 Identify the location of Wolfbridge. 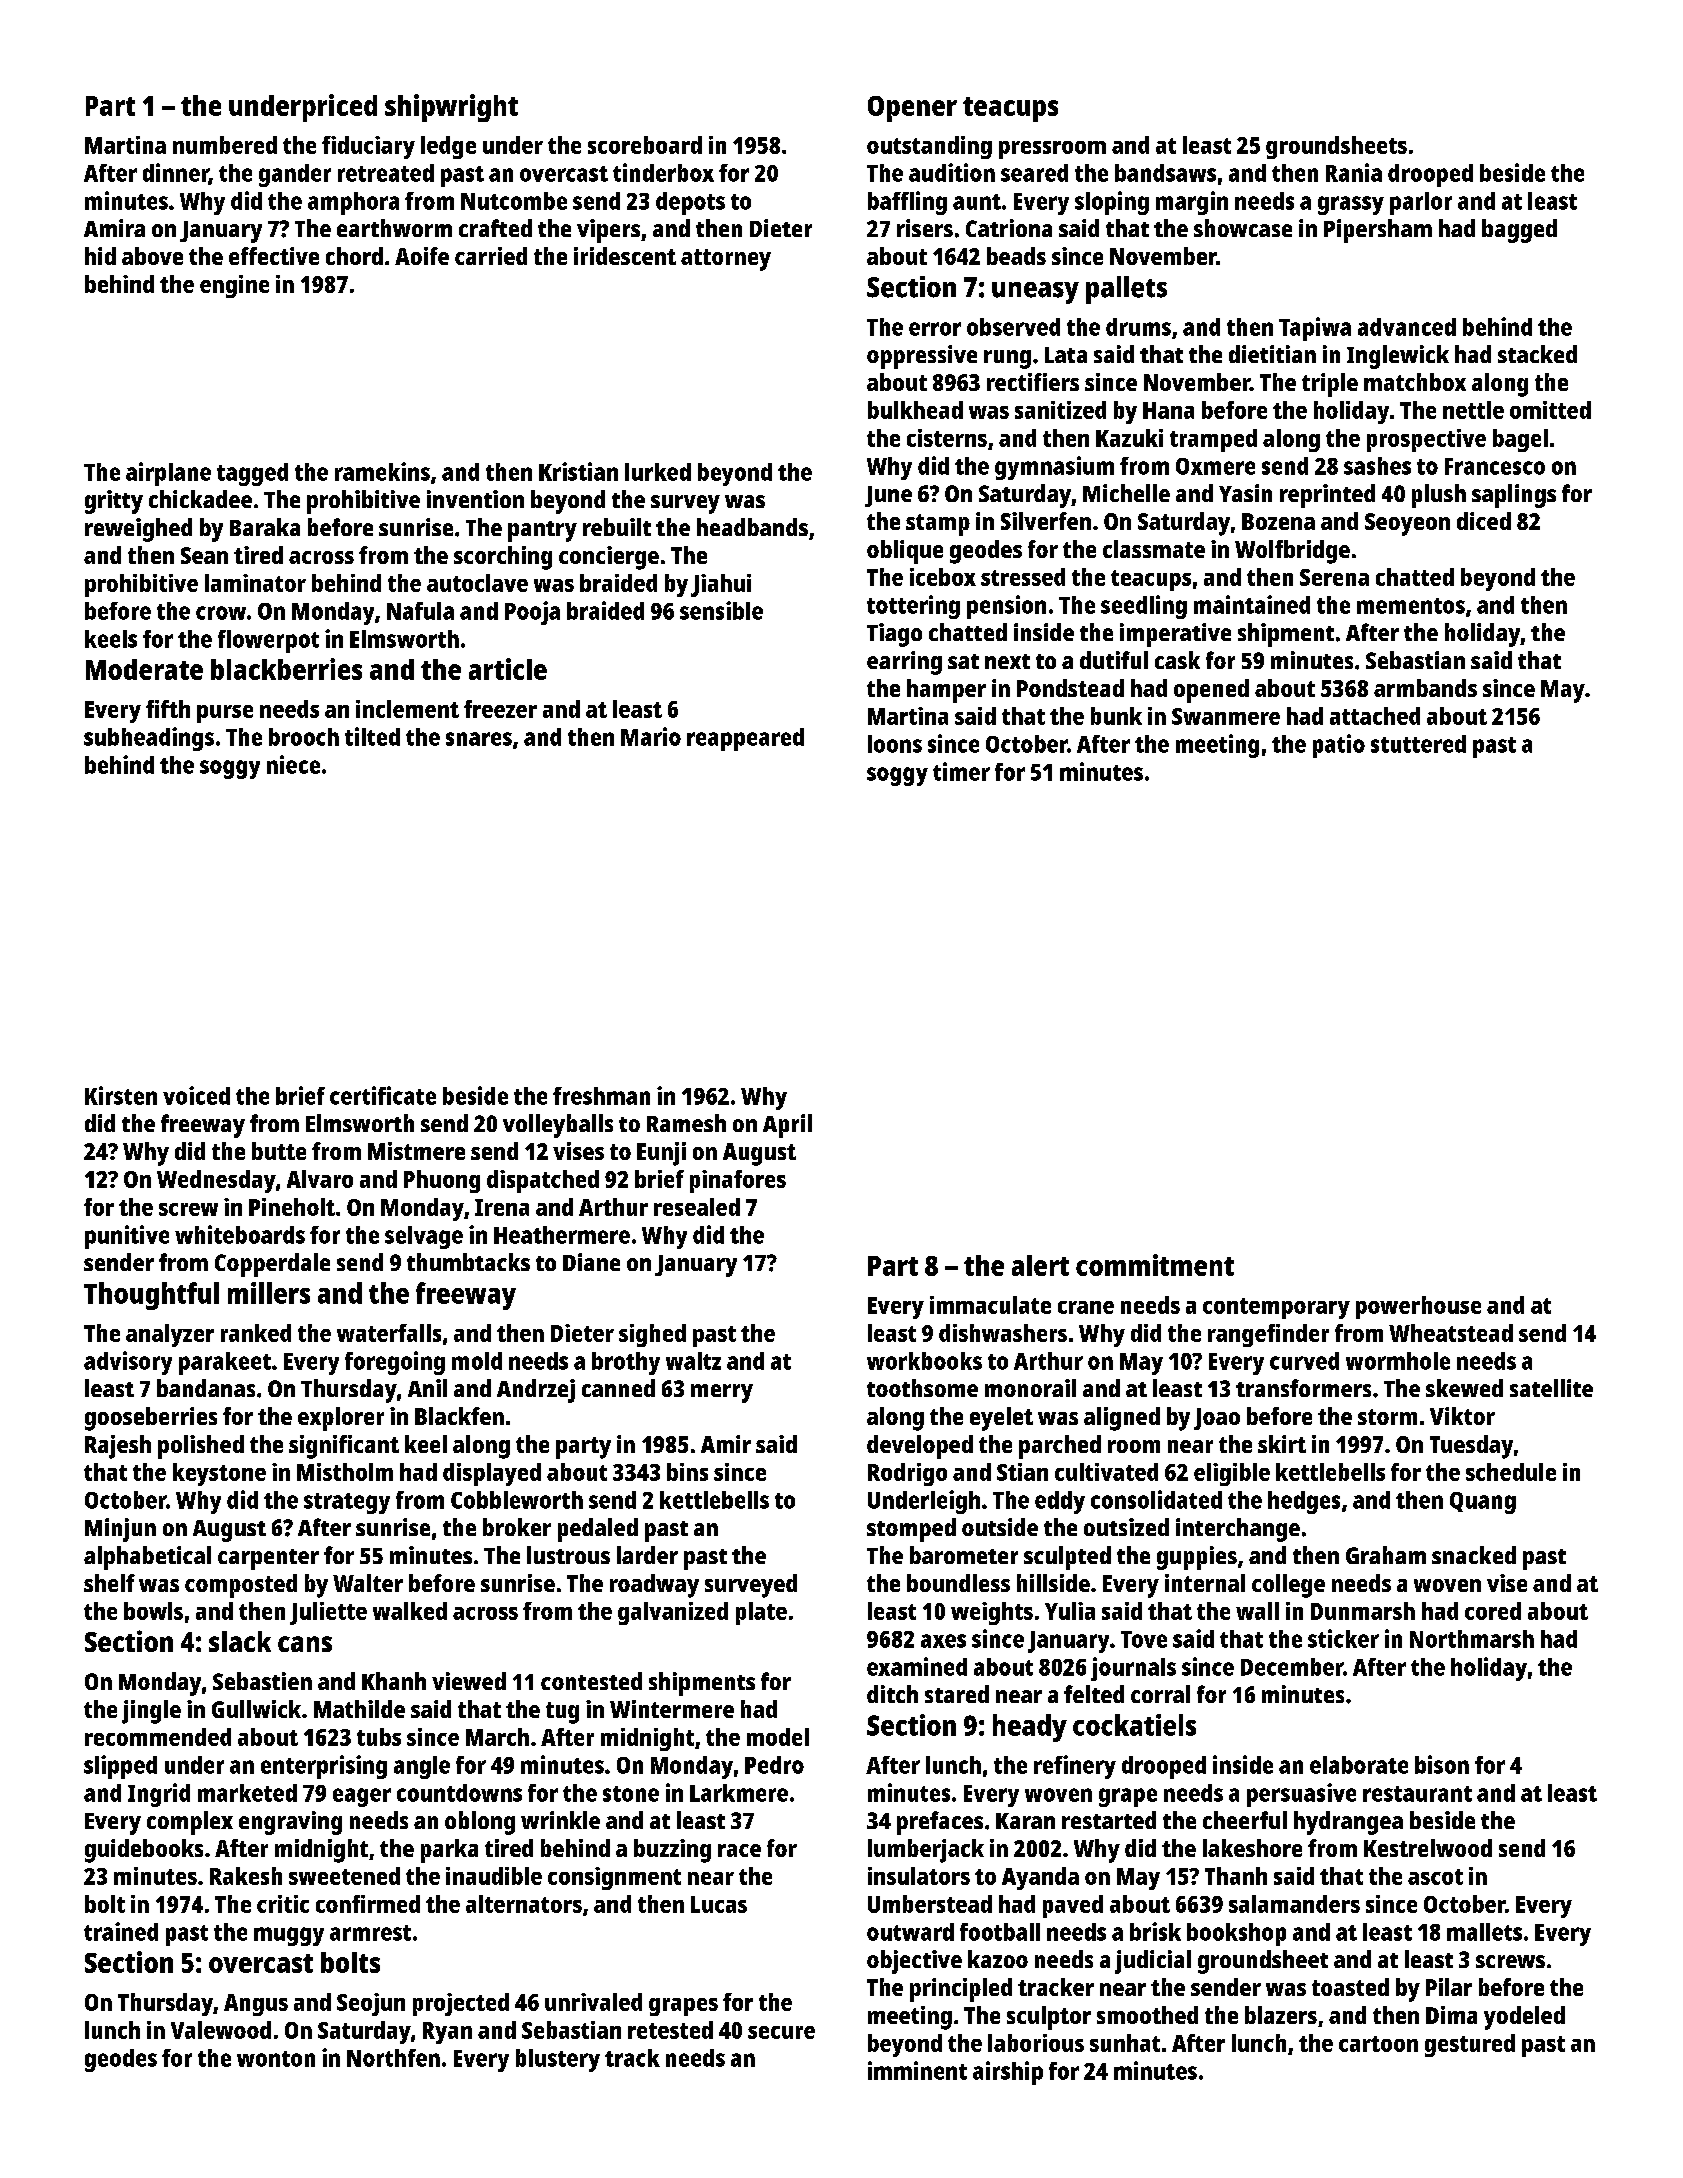
(1292, 552).
